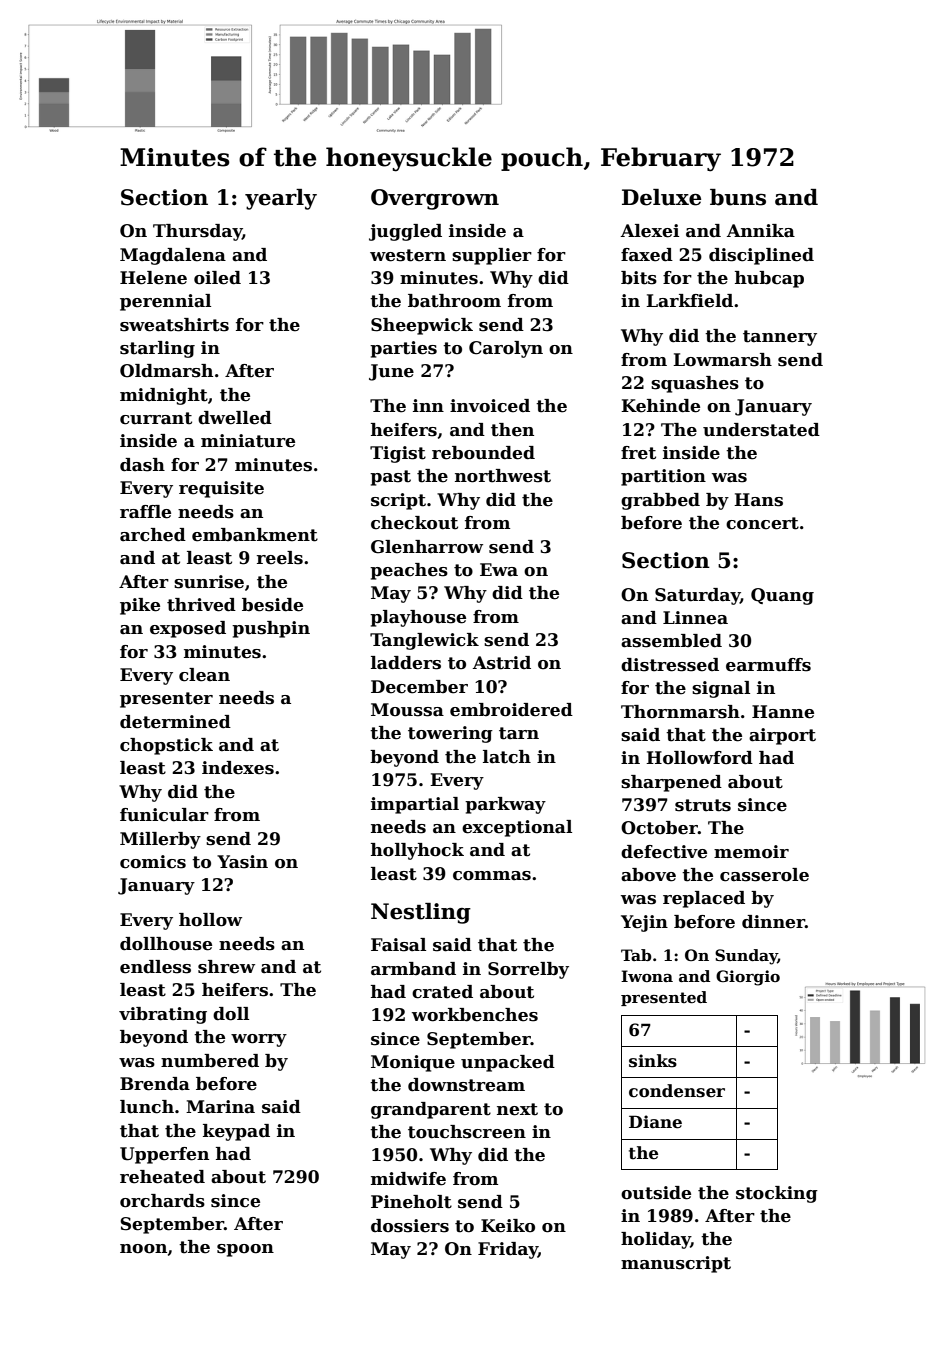 This screenshot has height=1367, width=944. I want to click on reheated, so click(162, 1177).
